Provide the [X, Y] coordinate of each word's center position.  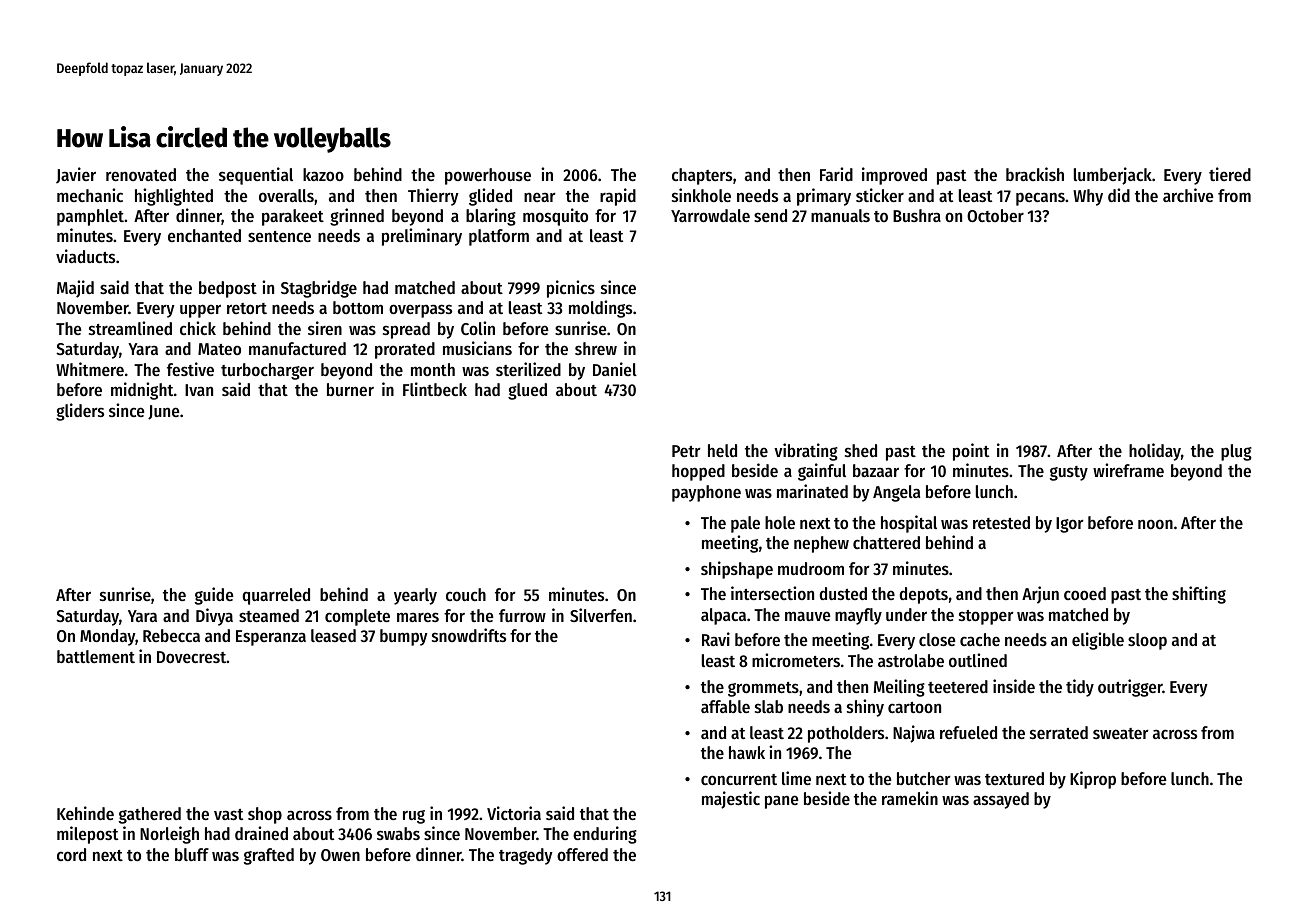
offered [582, 854]
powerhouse [488, 176]
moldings [600, 309]
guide [214, 596]
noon [1155, 524]
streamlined [130, 328]
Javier [76, 175]
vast [228, 814]
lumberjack [1113, 176]
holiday [1155, 452]
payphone [706, 493]
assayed [1001, 800]
